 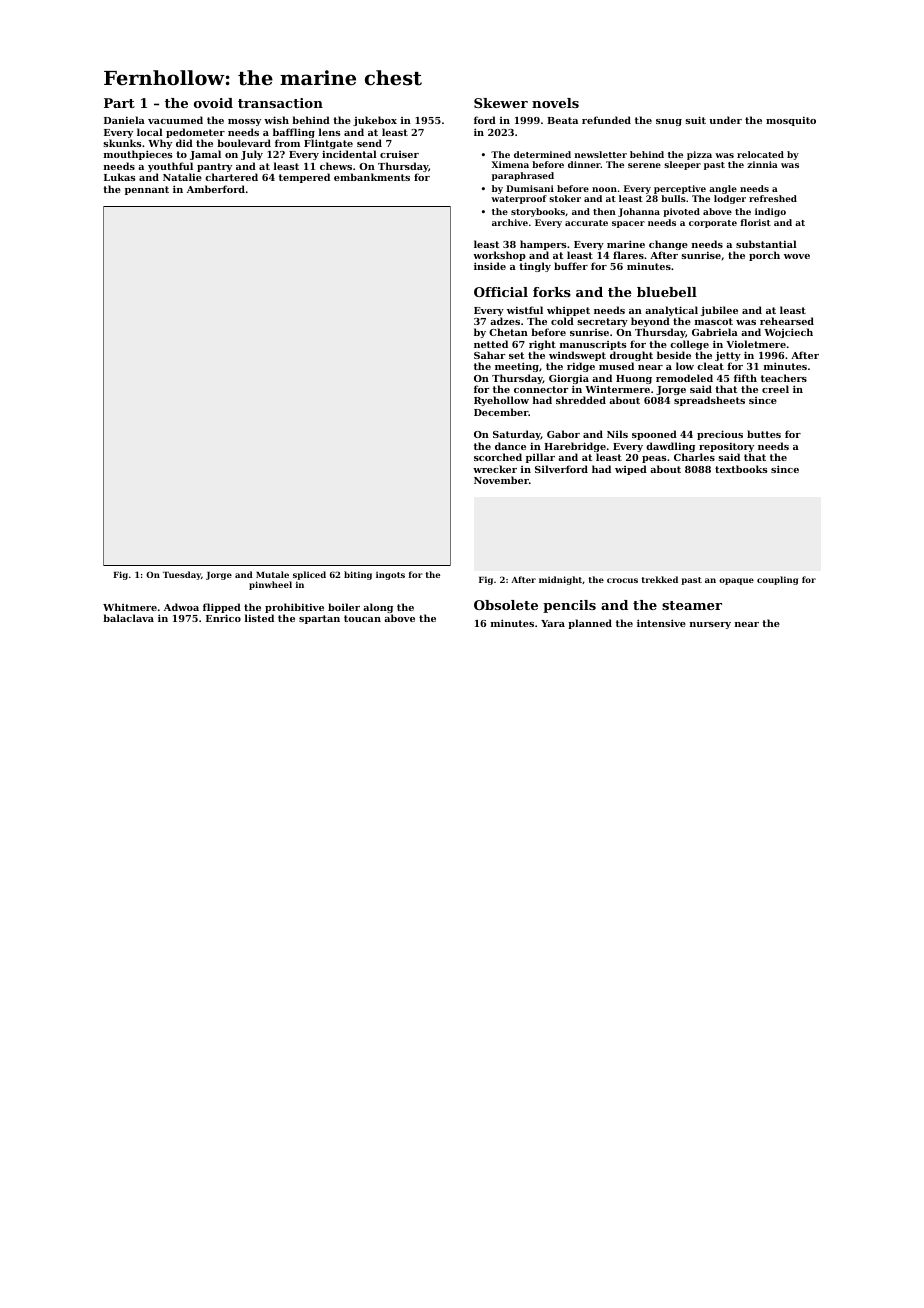 What do you see at coordinates (491, 344) in the screenshot?
I see `netted` at bounding box center [491, 344].
